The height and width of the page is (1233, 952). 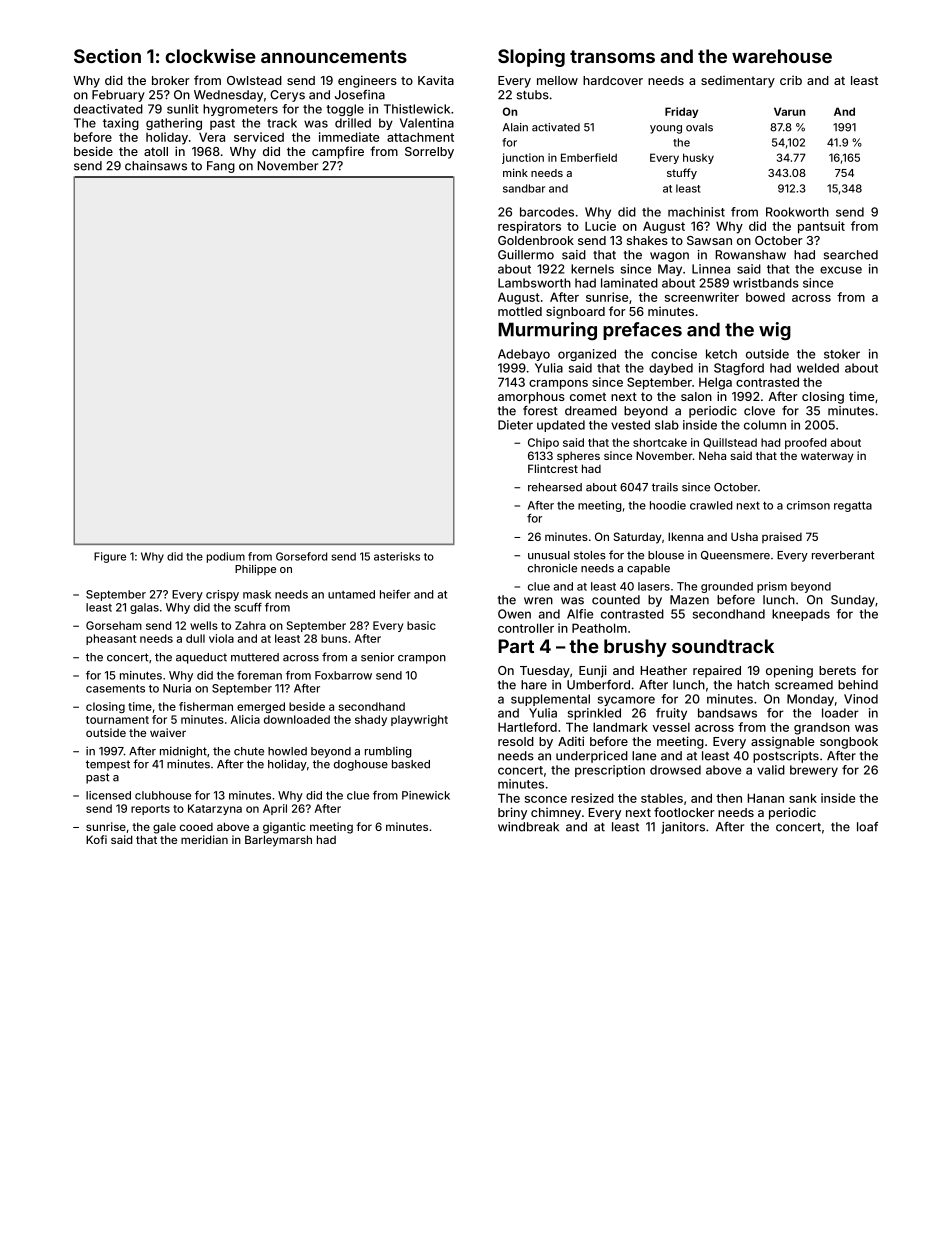 I want to click on stubs, so click(x=533, y=95).
